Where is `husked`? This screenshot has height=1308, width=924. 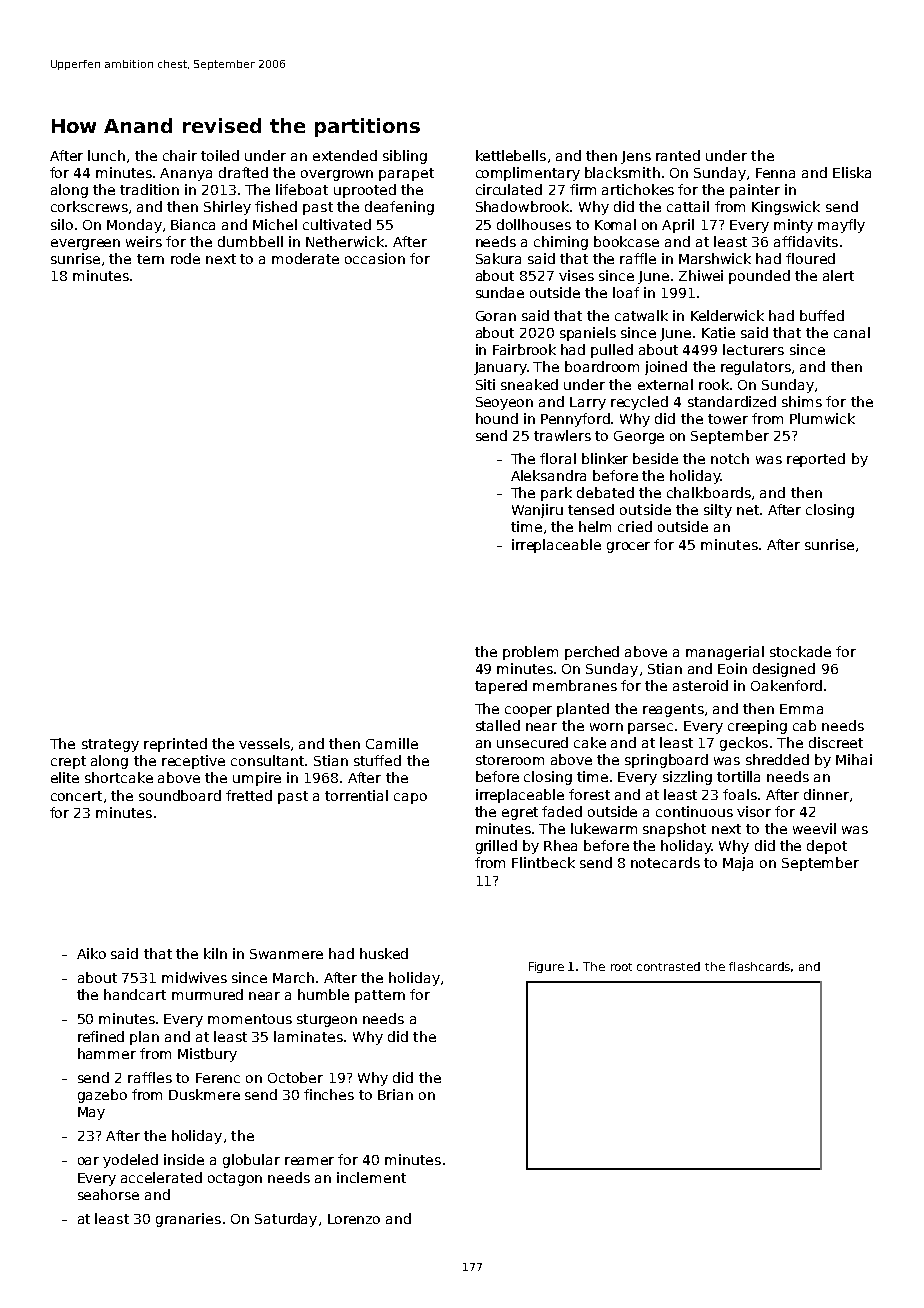
husked is located at coordinates (384, 953).
